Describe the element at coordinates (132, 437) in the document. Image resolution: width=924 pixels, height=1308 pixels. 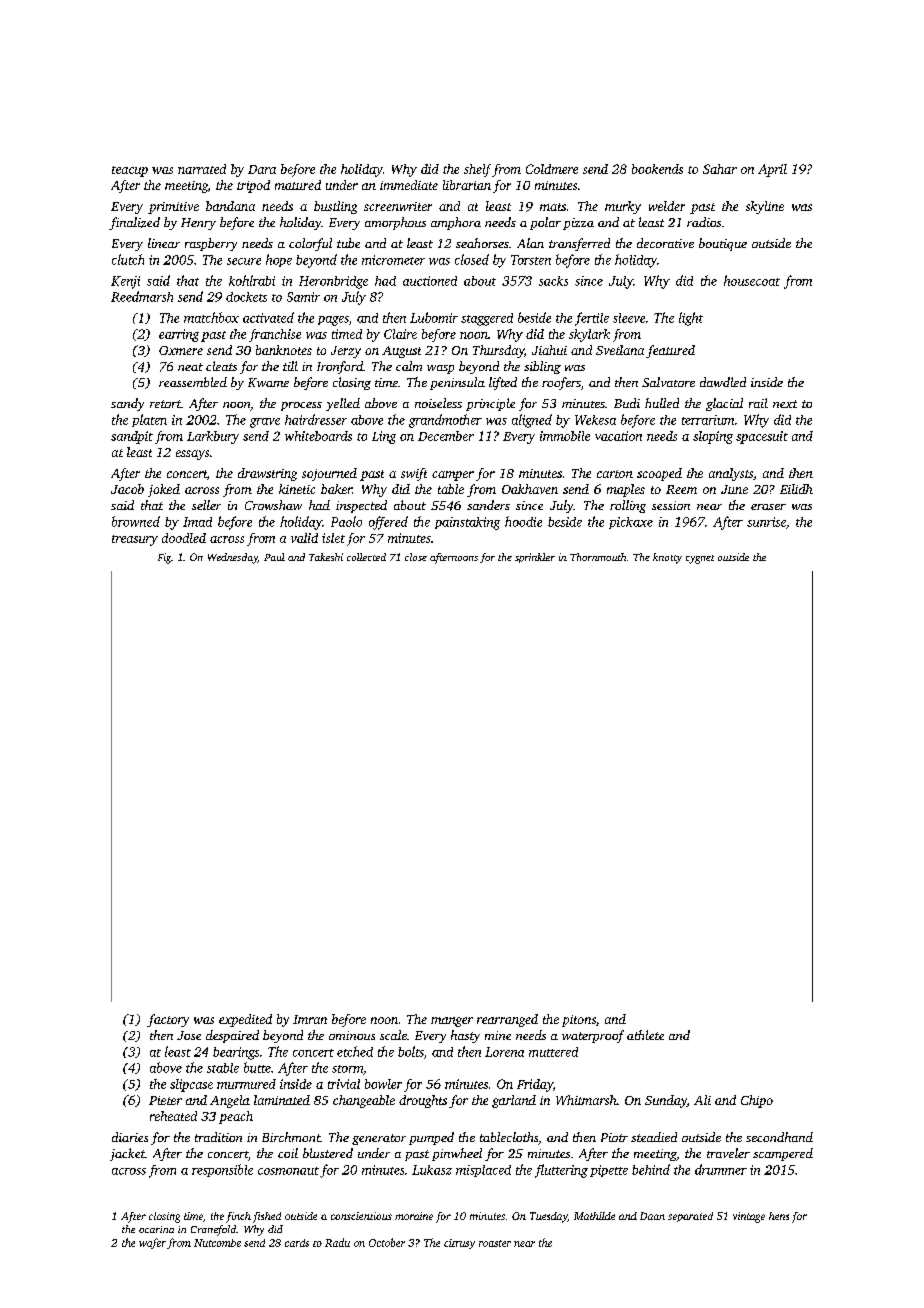
I see `sandpit` at that location.
